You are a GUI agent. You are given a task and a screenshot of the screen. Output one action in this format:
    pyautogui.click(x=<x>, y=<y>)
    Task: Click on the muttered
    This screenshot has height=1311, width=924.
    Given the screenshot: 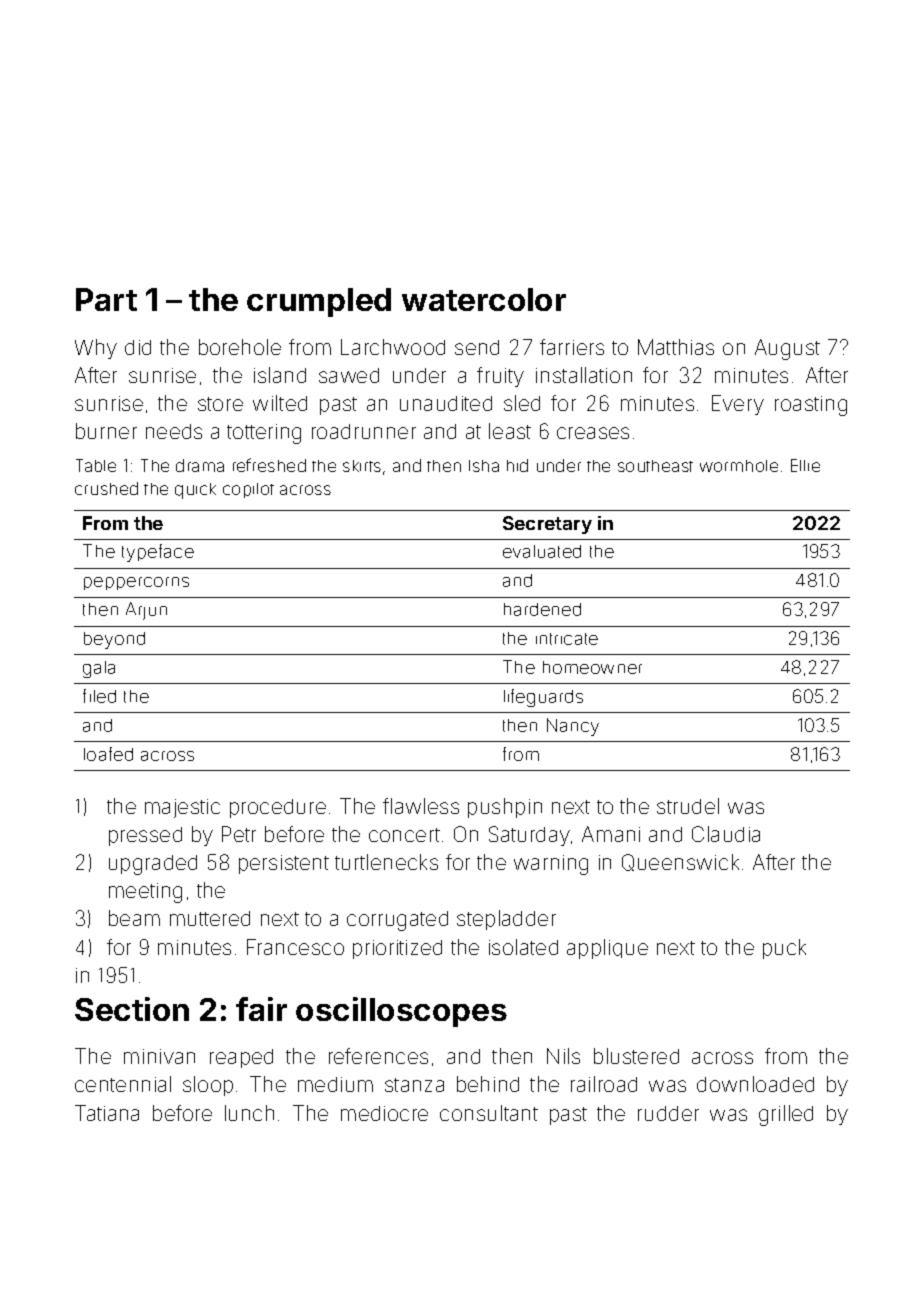 What is the action you would take?
    pyautogui.click(x=210, y=918)
